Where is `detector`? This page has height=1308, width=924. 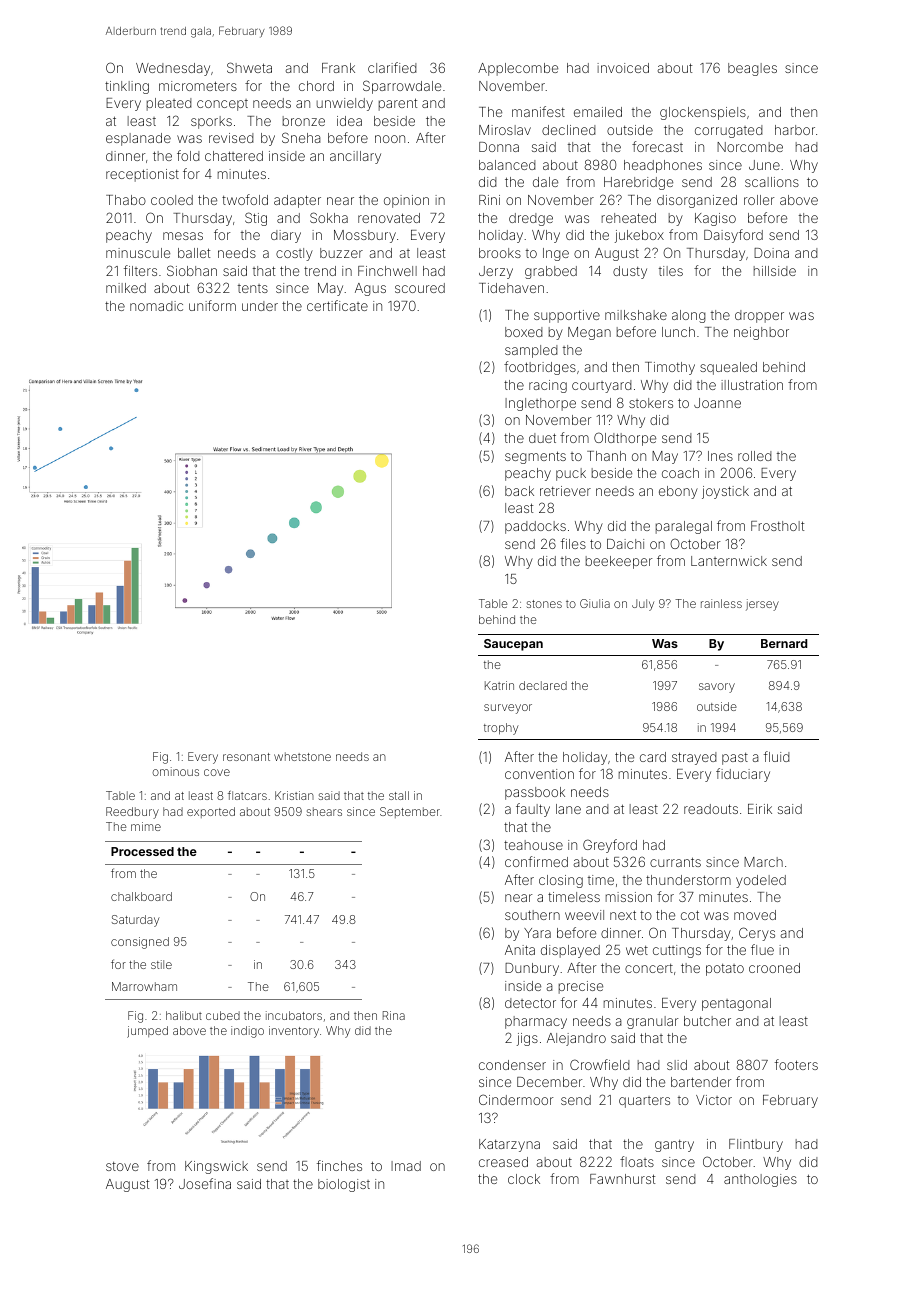 detector is located at coordinates (530, 1003).
